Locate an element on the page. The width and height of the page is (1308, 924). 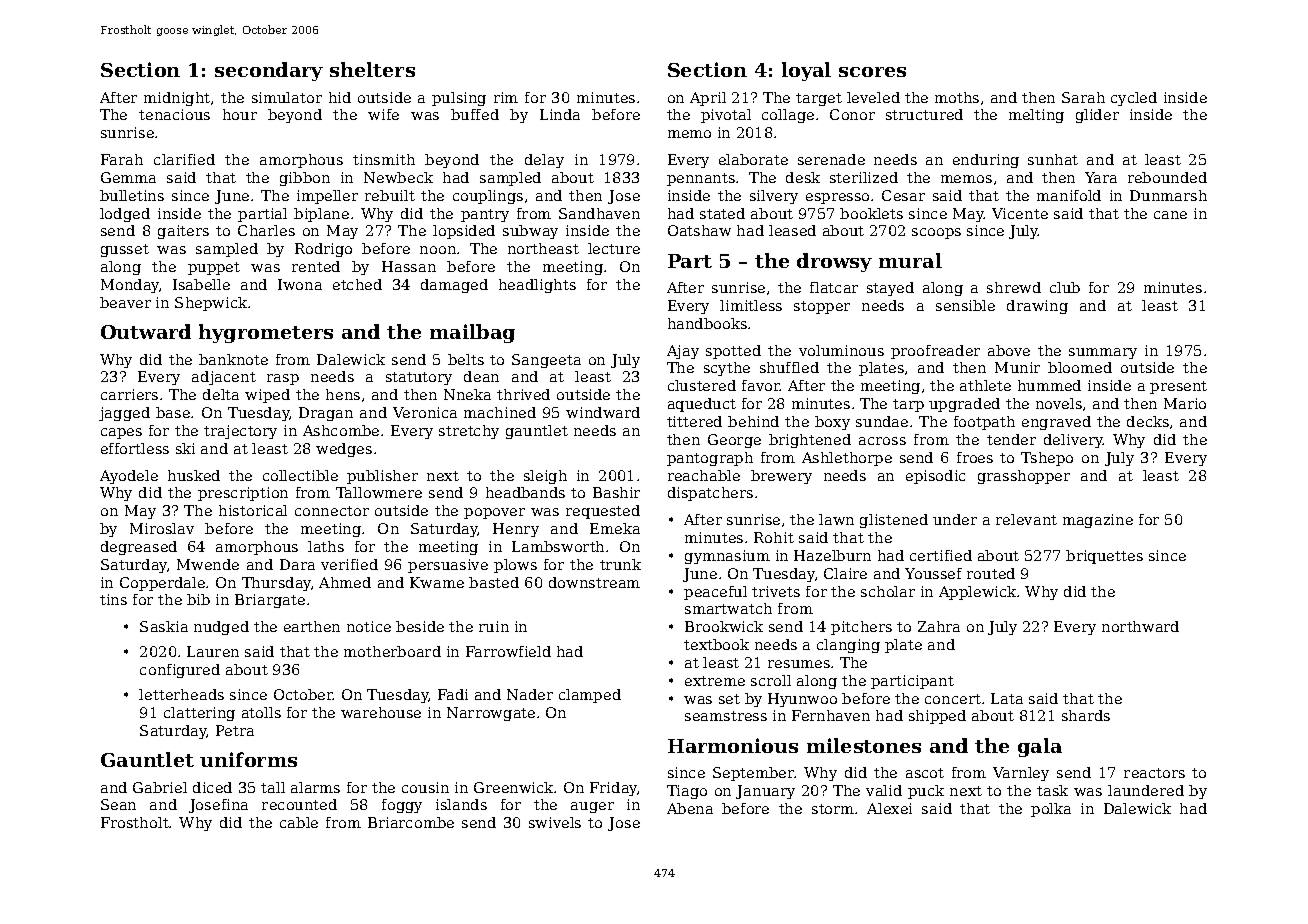
certified is located at coordinates (941, 555).
